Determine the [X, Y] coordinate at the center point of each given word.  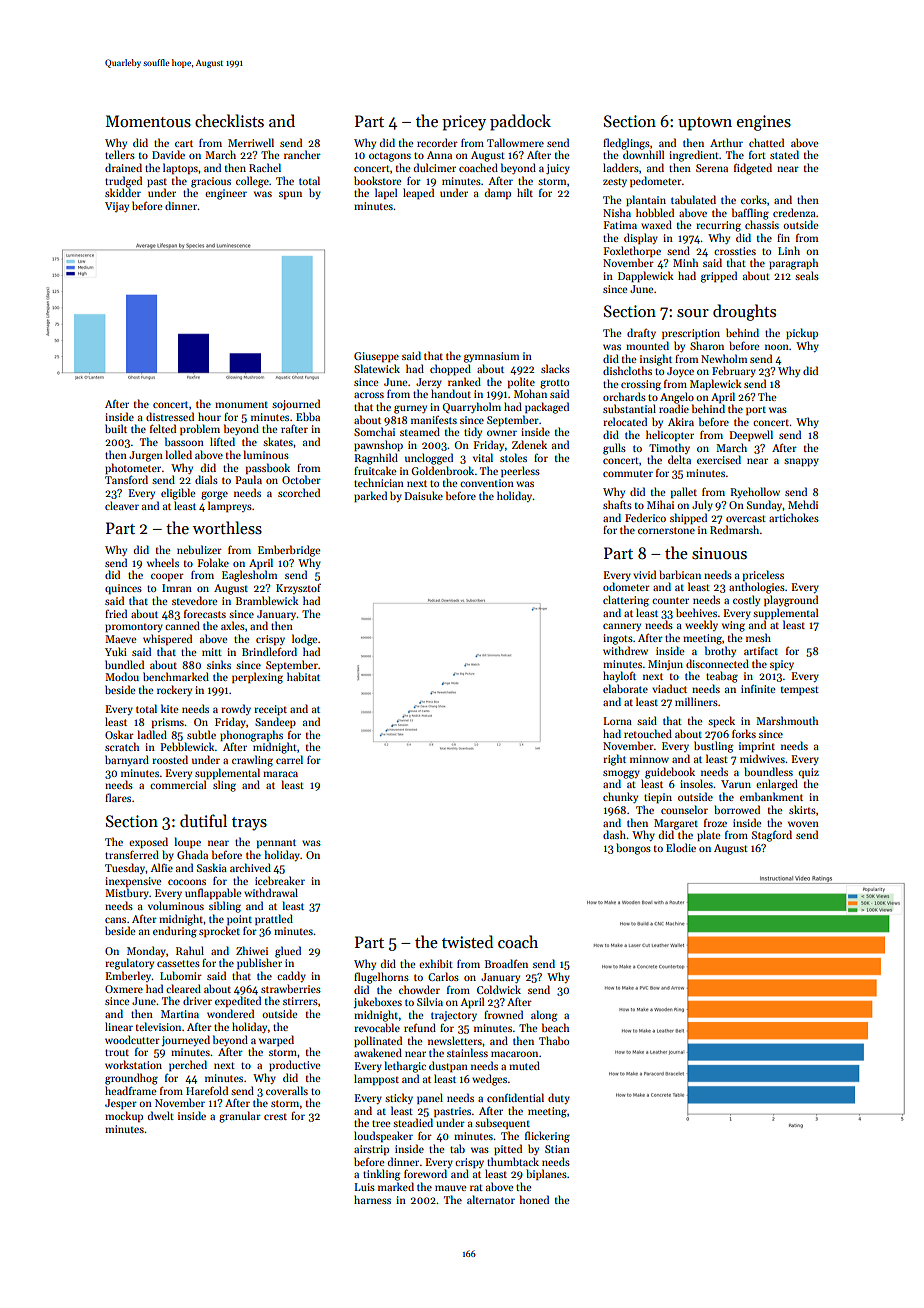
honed [534, 1199]
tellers [120, 154]
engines [764, 123]
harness [372, 1199]
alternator [491, 1199]
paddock [520, 122]
